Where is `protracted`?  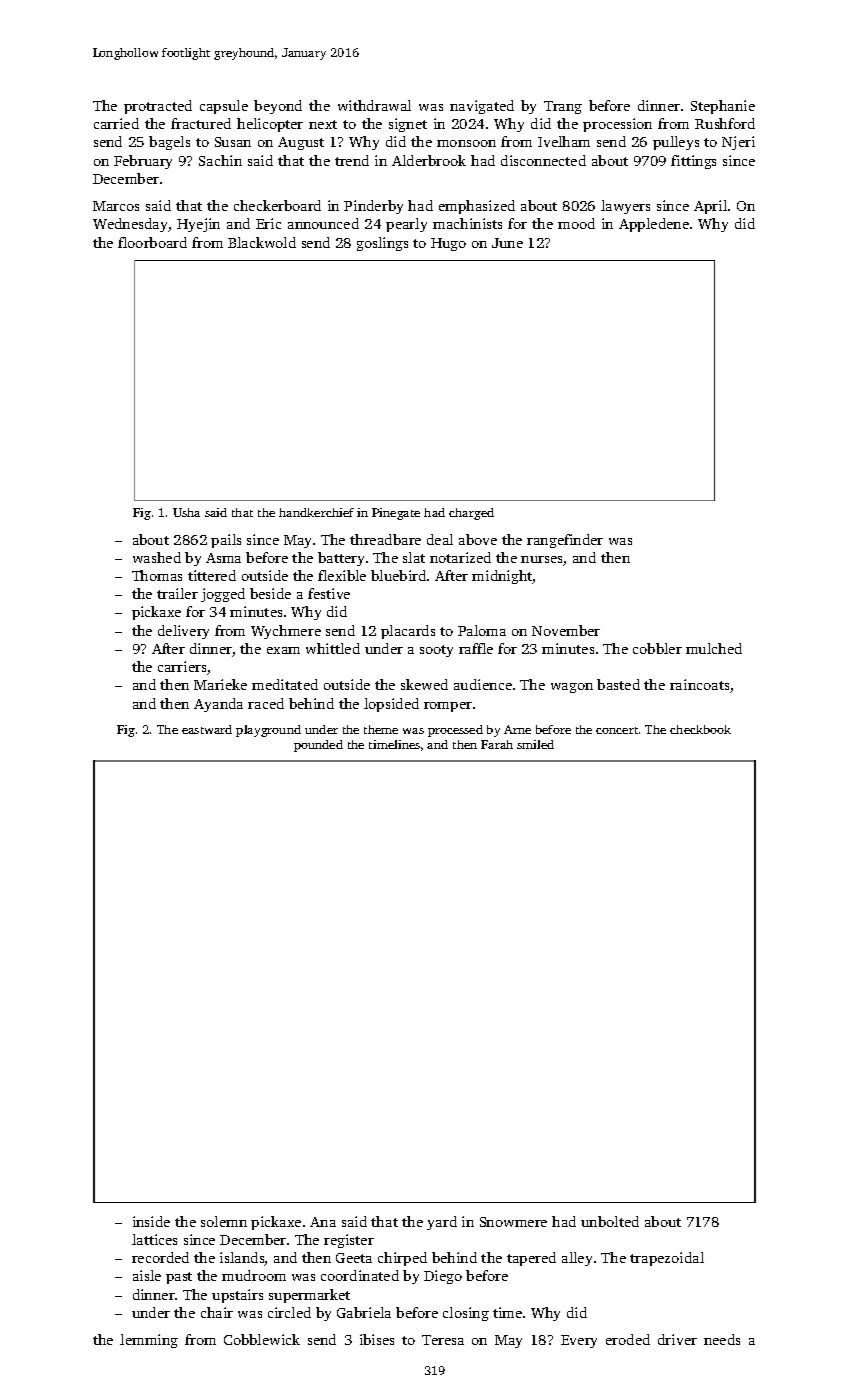 protracted is located at coordinates (158, 107).
